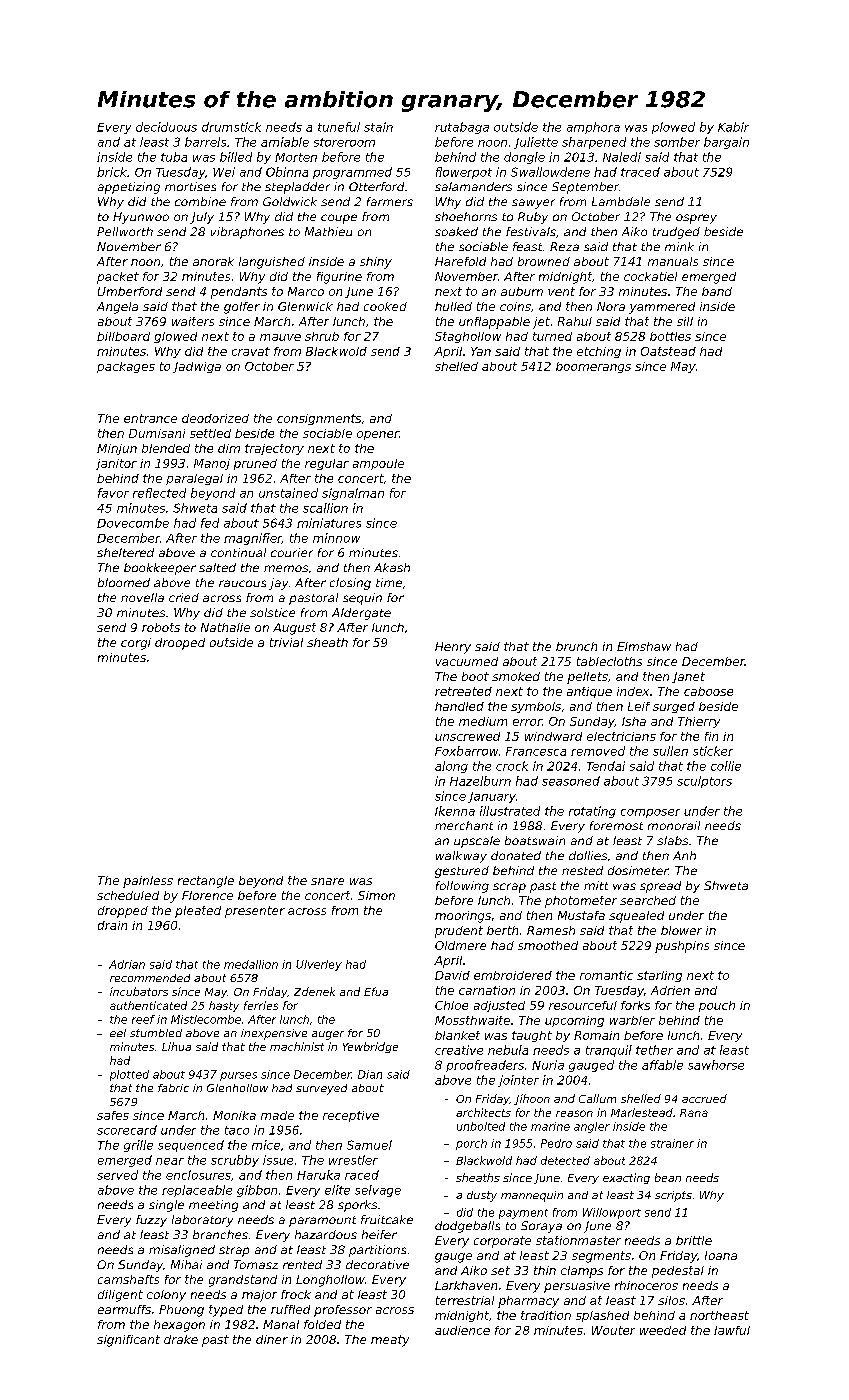 This screenshot has height=1400, width=849. Describe the element at coordinates (339, 278) in the screenshot. I see `figurine` at that location.
